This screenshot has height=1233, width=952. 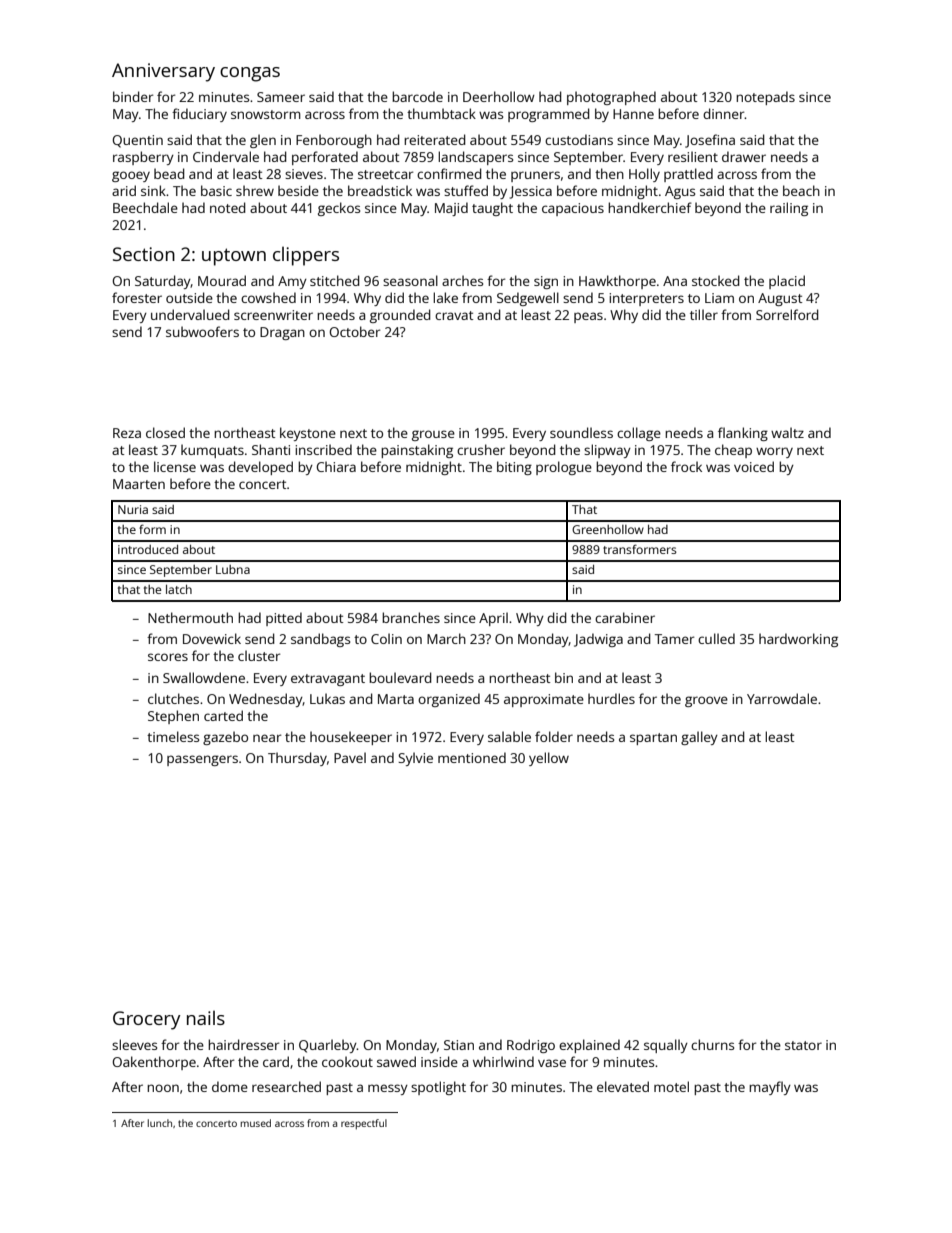 I want to click on galley, so click(x=699, y=738).
